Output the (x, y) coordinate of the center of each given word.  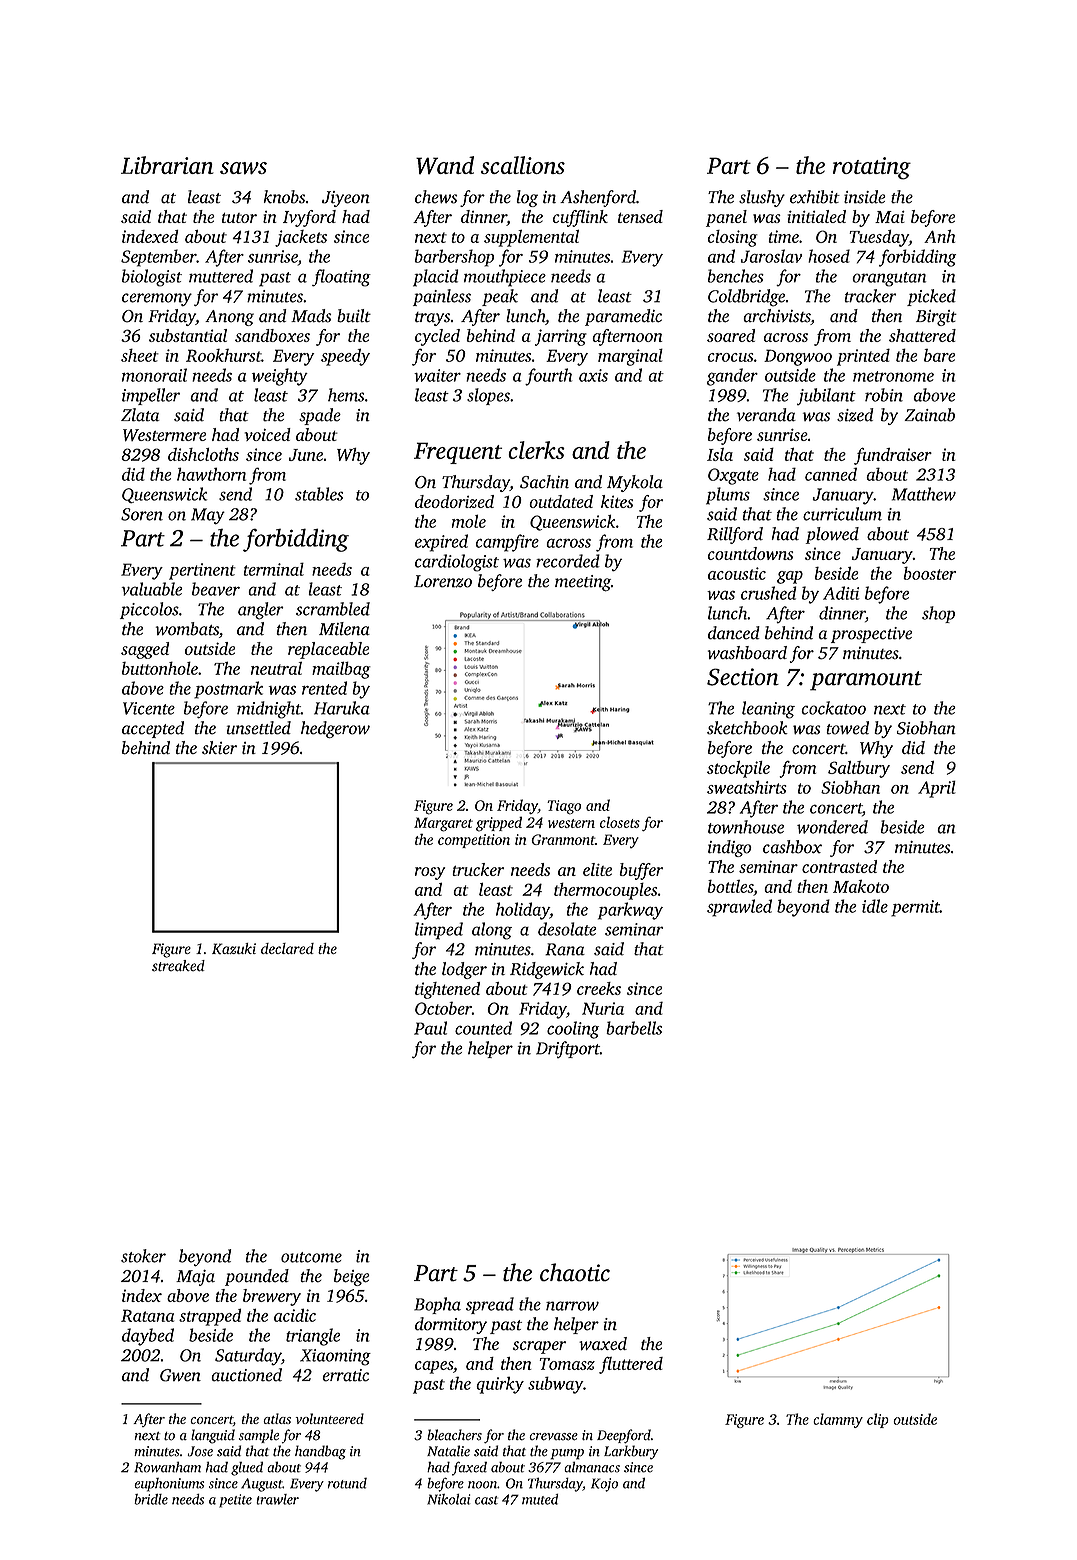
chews (436, 197)
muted (540, 1499)
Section (743, 677)
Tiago (564, 807)
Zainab (929, 415)
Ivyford (309, 218)
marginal (630, 357)
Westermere (164, 435)
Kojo (604, 1485)
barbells (634, 1028)
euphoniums (169, 1485)
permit (915, 908)
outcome (311, 1257)
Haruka (342, 708)
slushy (762, 198)
